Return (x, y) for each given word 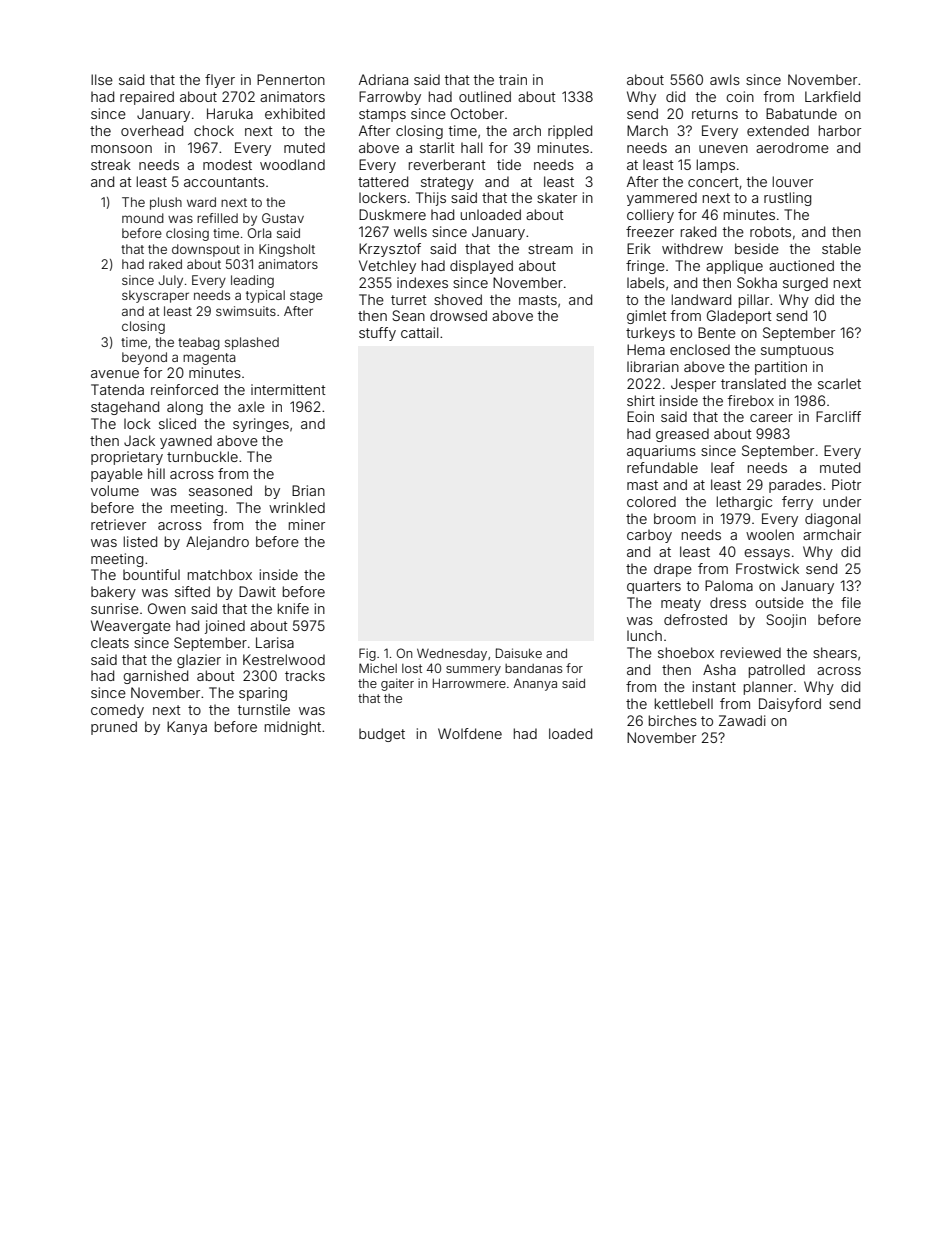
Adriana (383, 79)
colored (651, 501)
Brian (308, 490)
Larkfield (832, 96)
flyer (220, 81)
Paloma (729, 585)
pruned (114, 728)
